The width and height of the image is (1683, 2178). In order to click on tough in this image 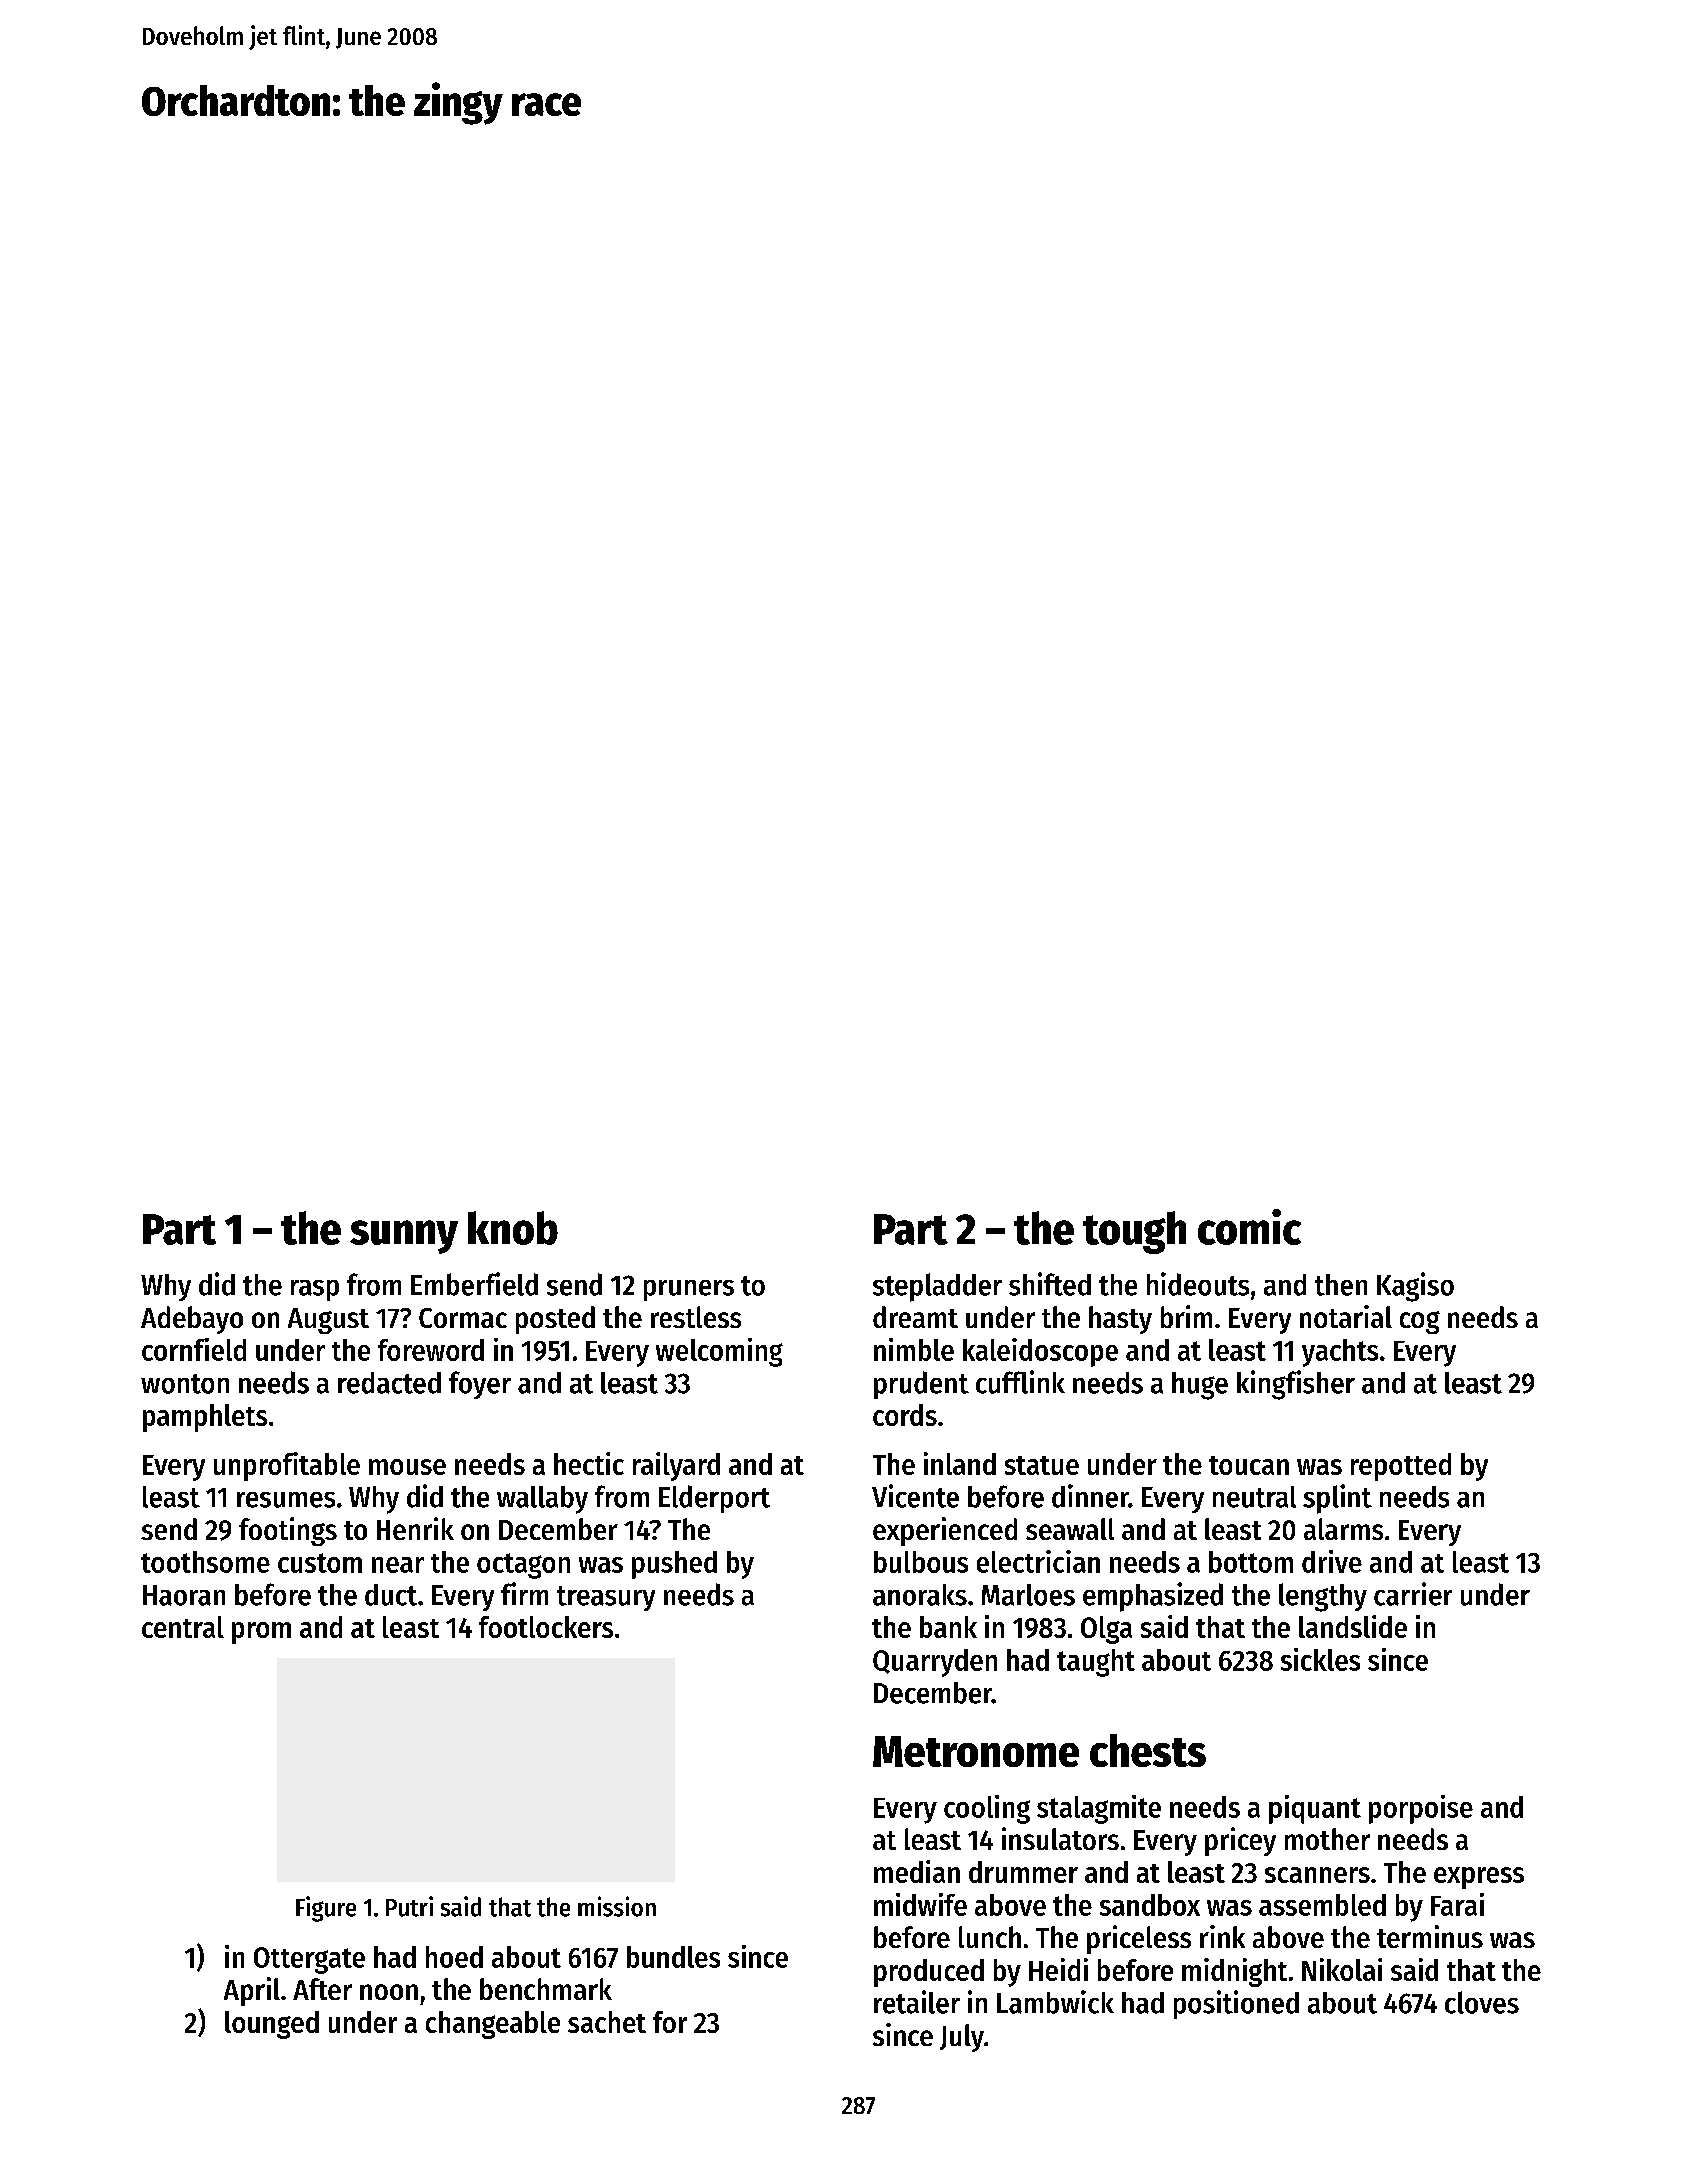, I will do `click(1134, 1232)`.
